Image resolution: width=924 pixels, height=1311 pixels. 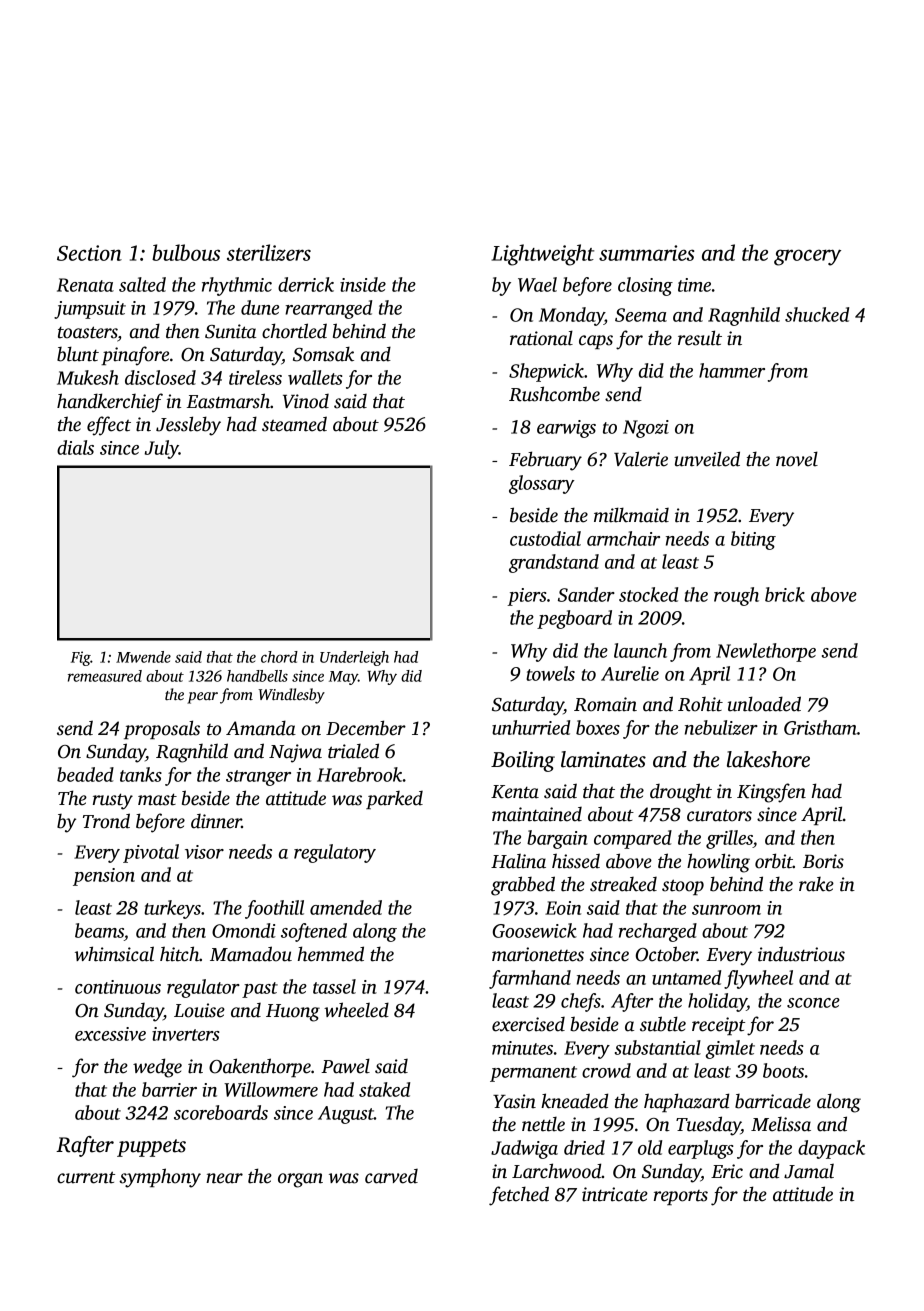 I want to click on turkeys, so click(x=172, y=909).
